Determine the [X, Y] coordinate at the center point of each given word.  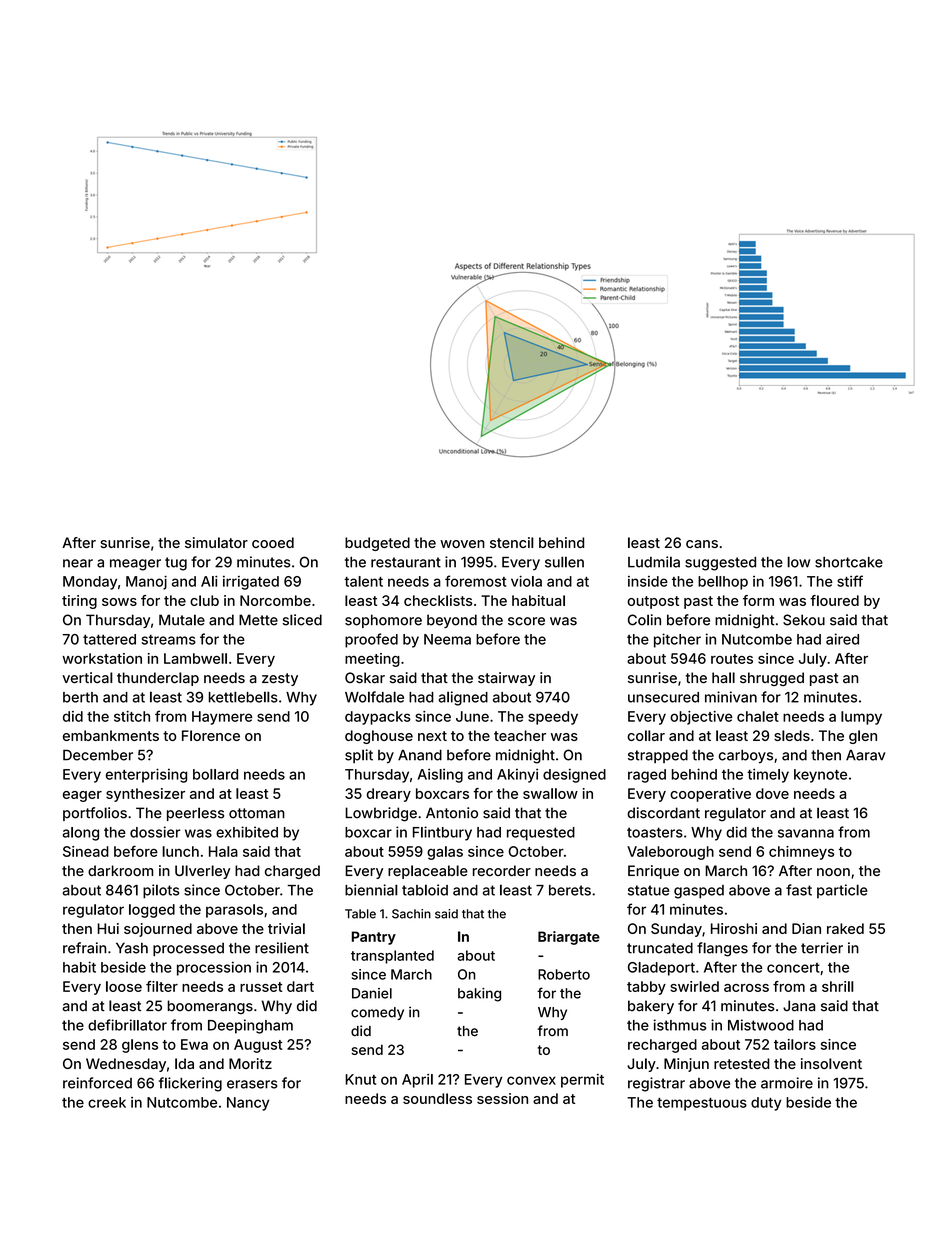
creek [107, 1102]
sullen [564, 562]
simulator [216, 542]
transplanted [392, 957]
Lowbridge [381, 814]
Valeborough [670, 853]
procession [214, 968]
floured [834, 600]
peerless [195, 814]
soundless [437, 1098]
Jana [799, 1006]
